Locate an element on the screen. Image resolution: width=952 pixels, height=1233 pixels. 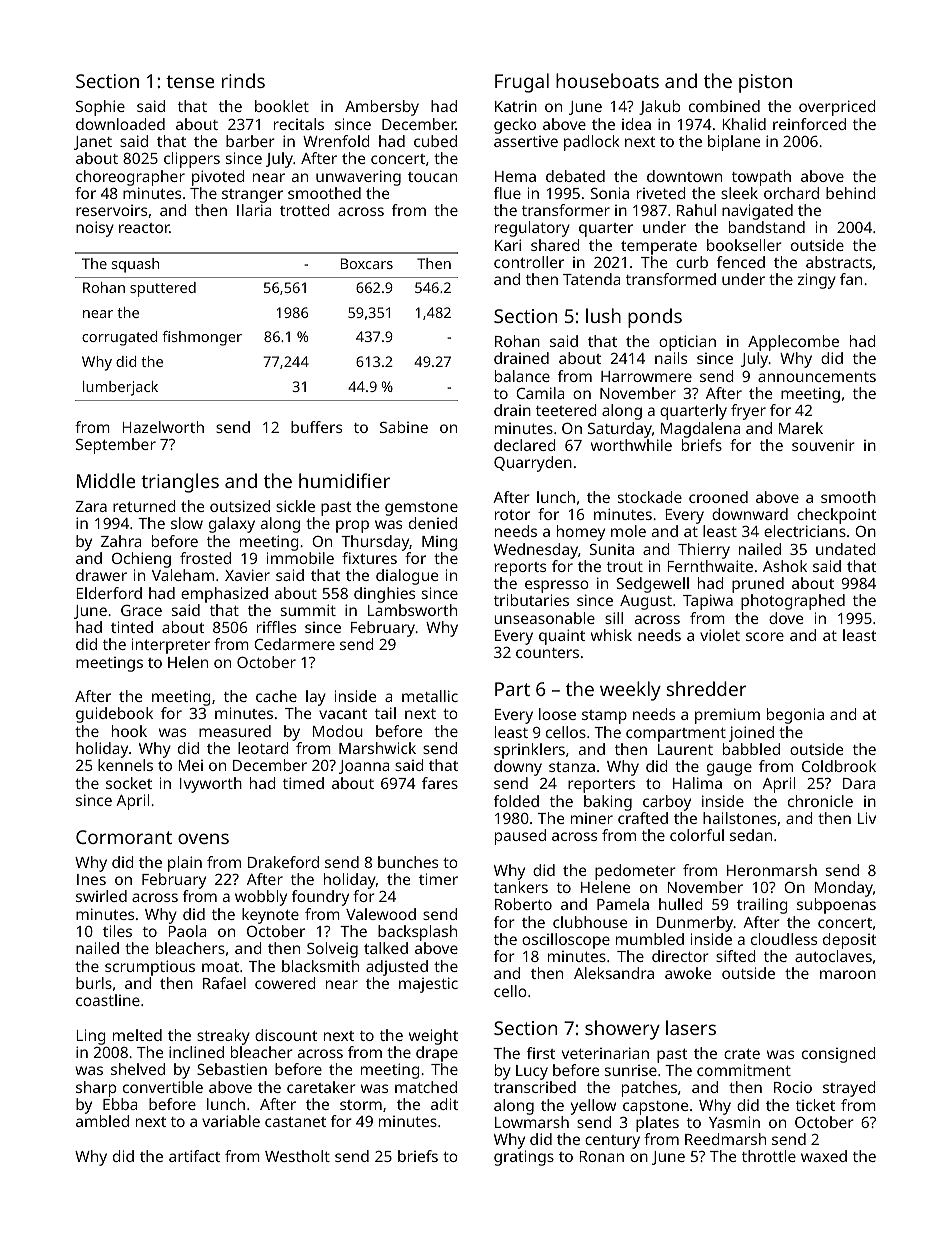
piston is located at coordinates (765, 83).
